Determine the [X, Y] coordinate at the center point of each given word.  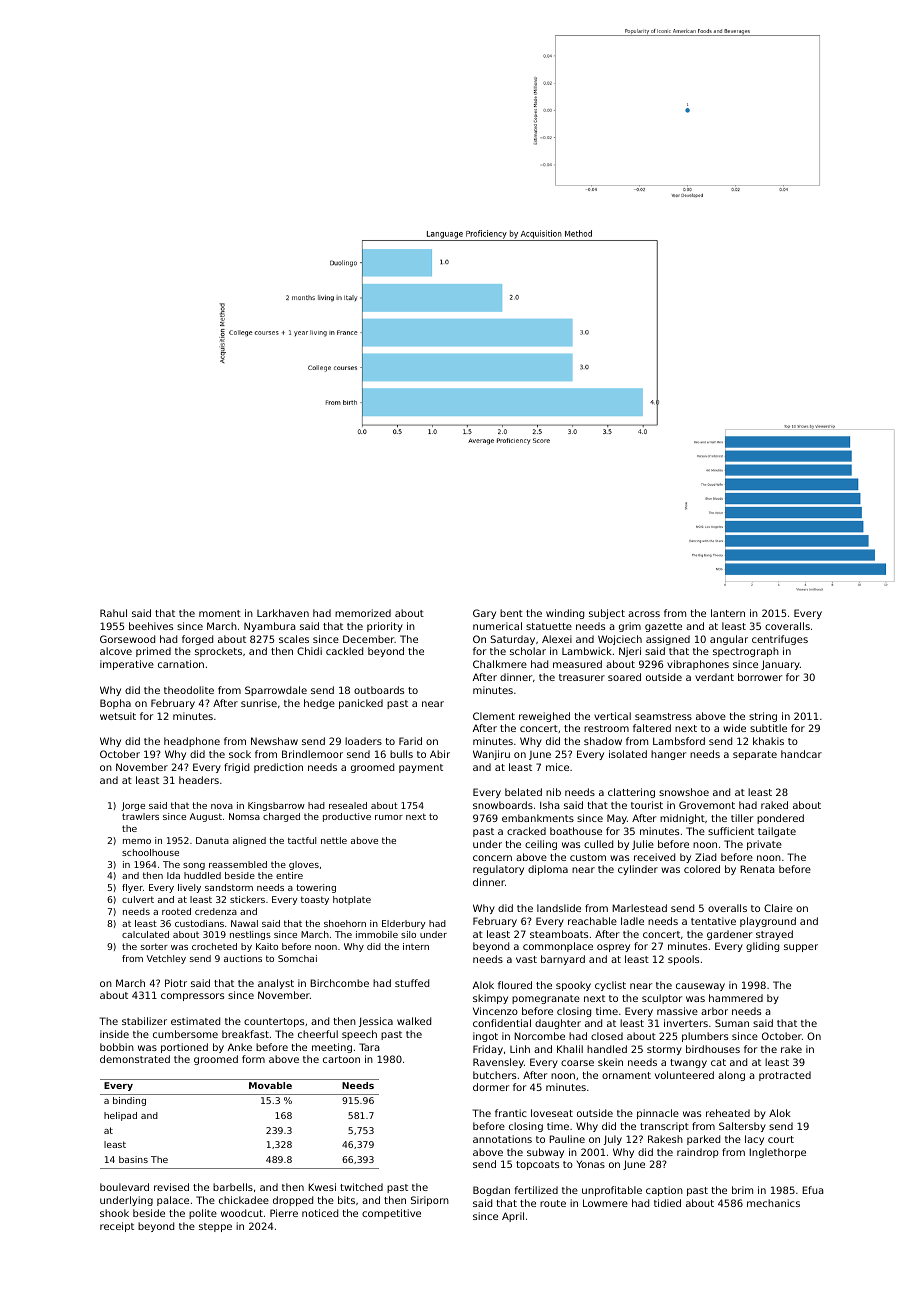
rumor [389, 817]
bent [511, 613]
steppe [215, 1227]
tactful [302, 840]
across [644, 614]
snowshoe [684, 792]
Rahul [113, 613]
